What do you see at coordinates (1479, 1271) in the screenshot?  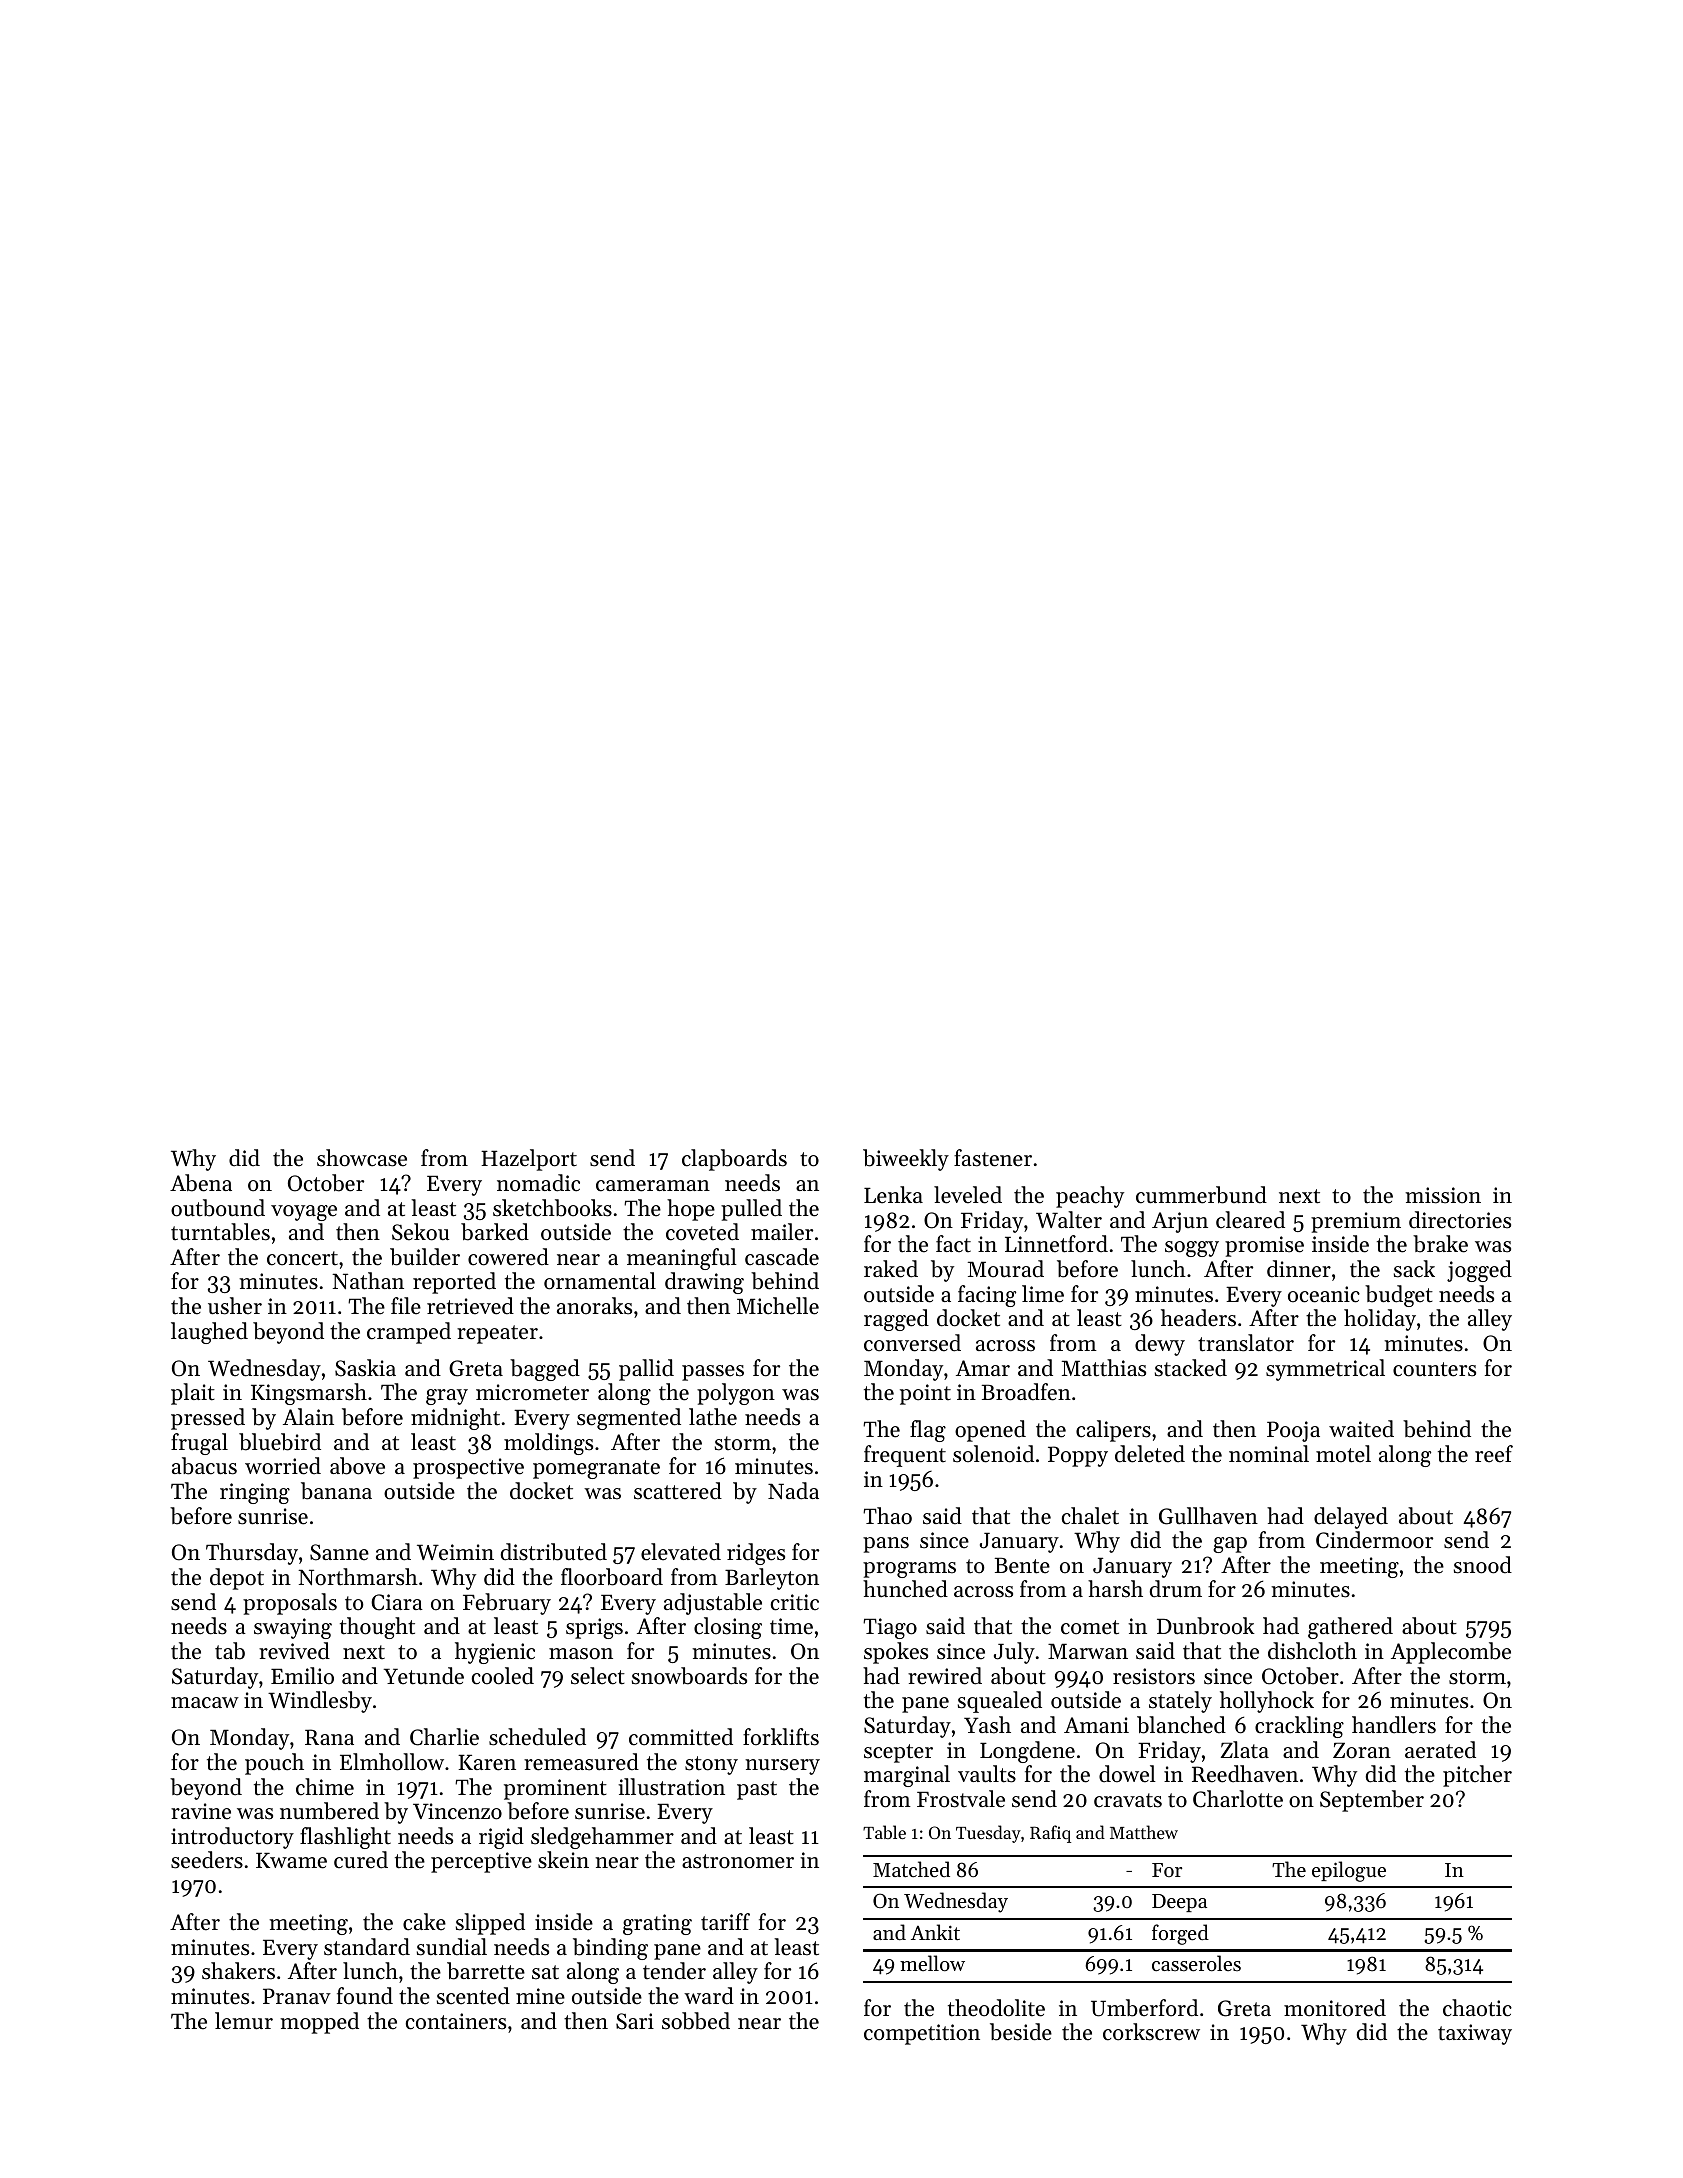 I see `jogged` at bounding box center [1479, 1271].
